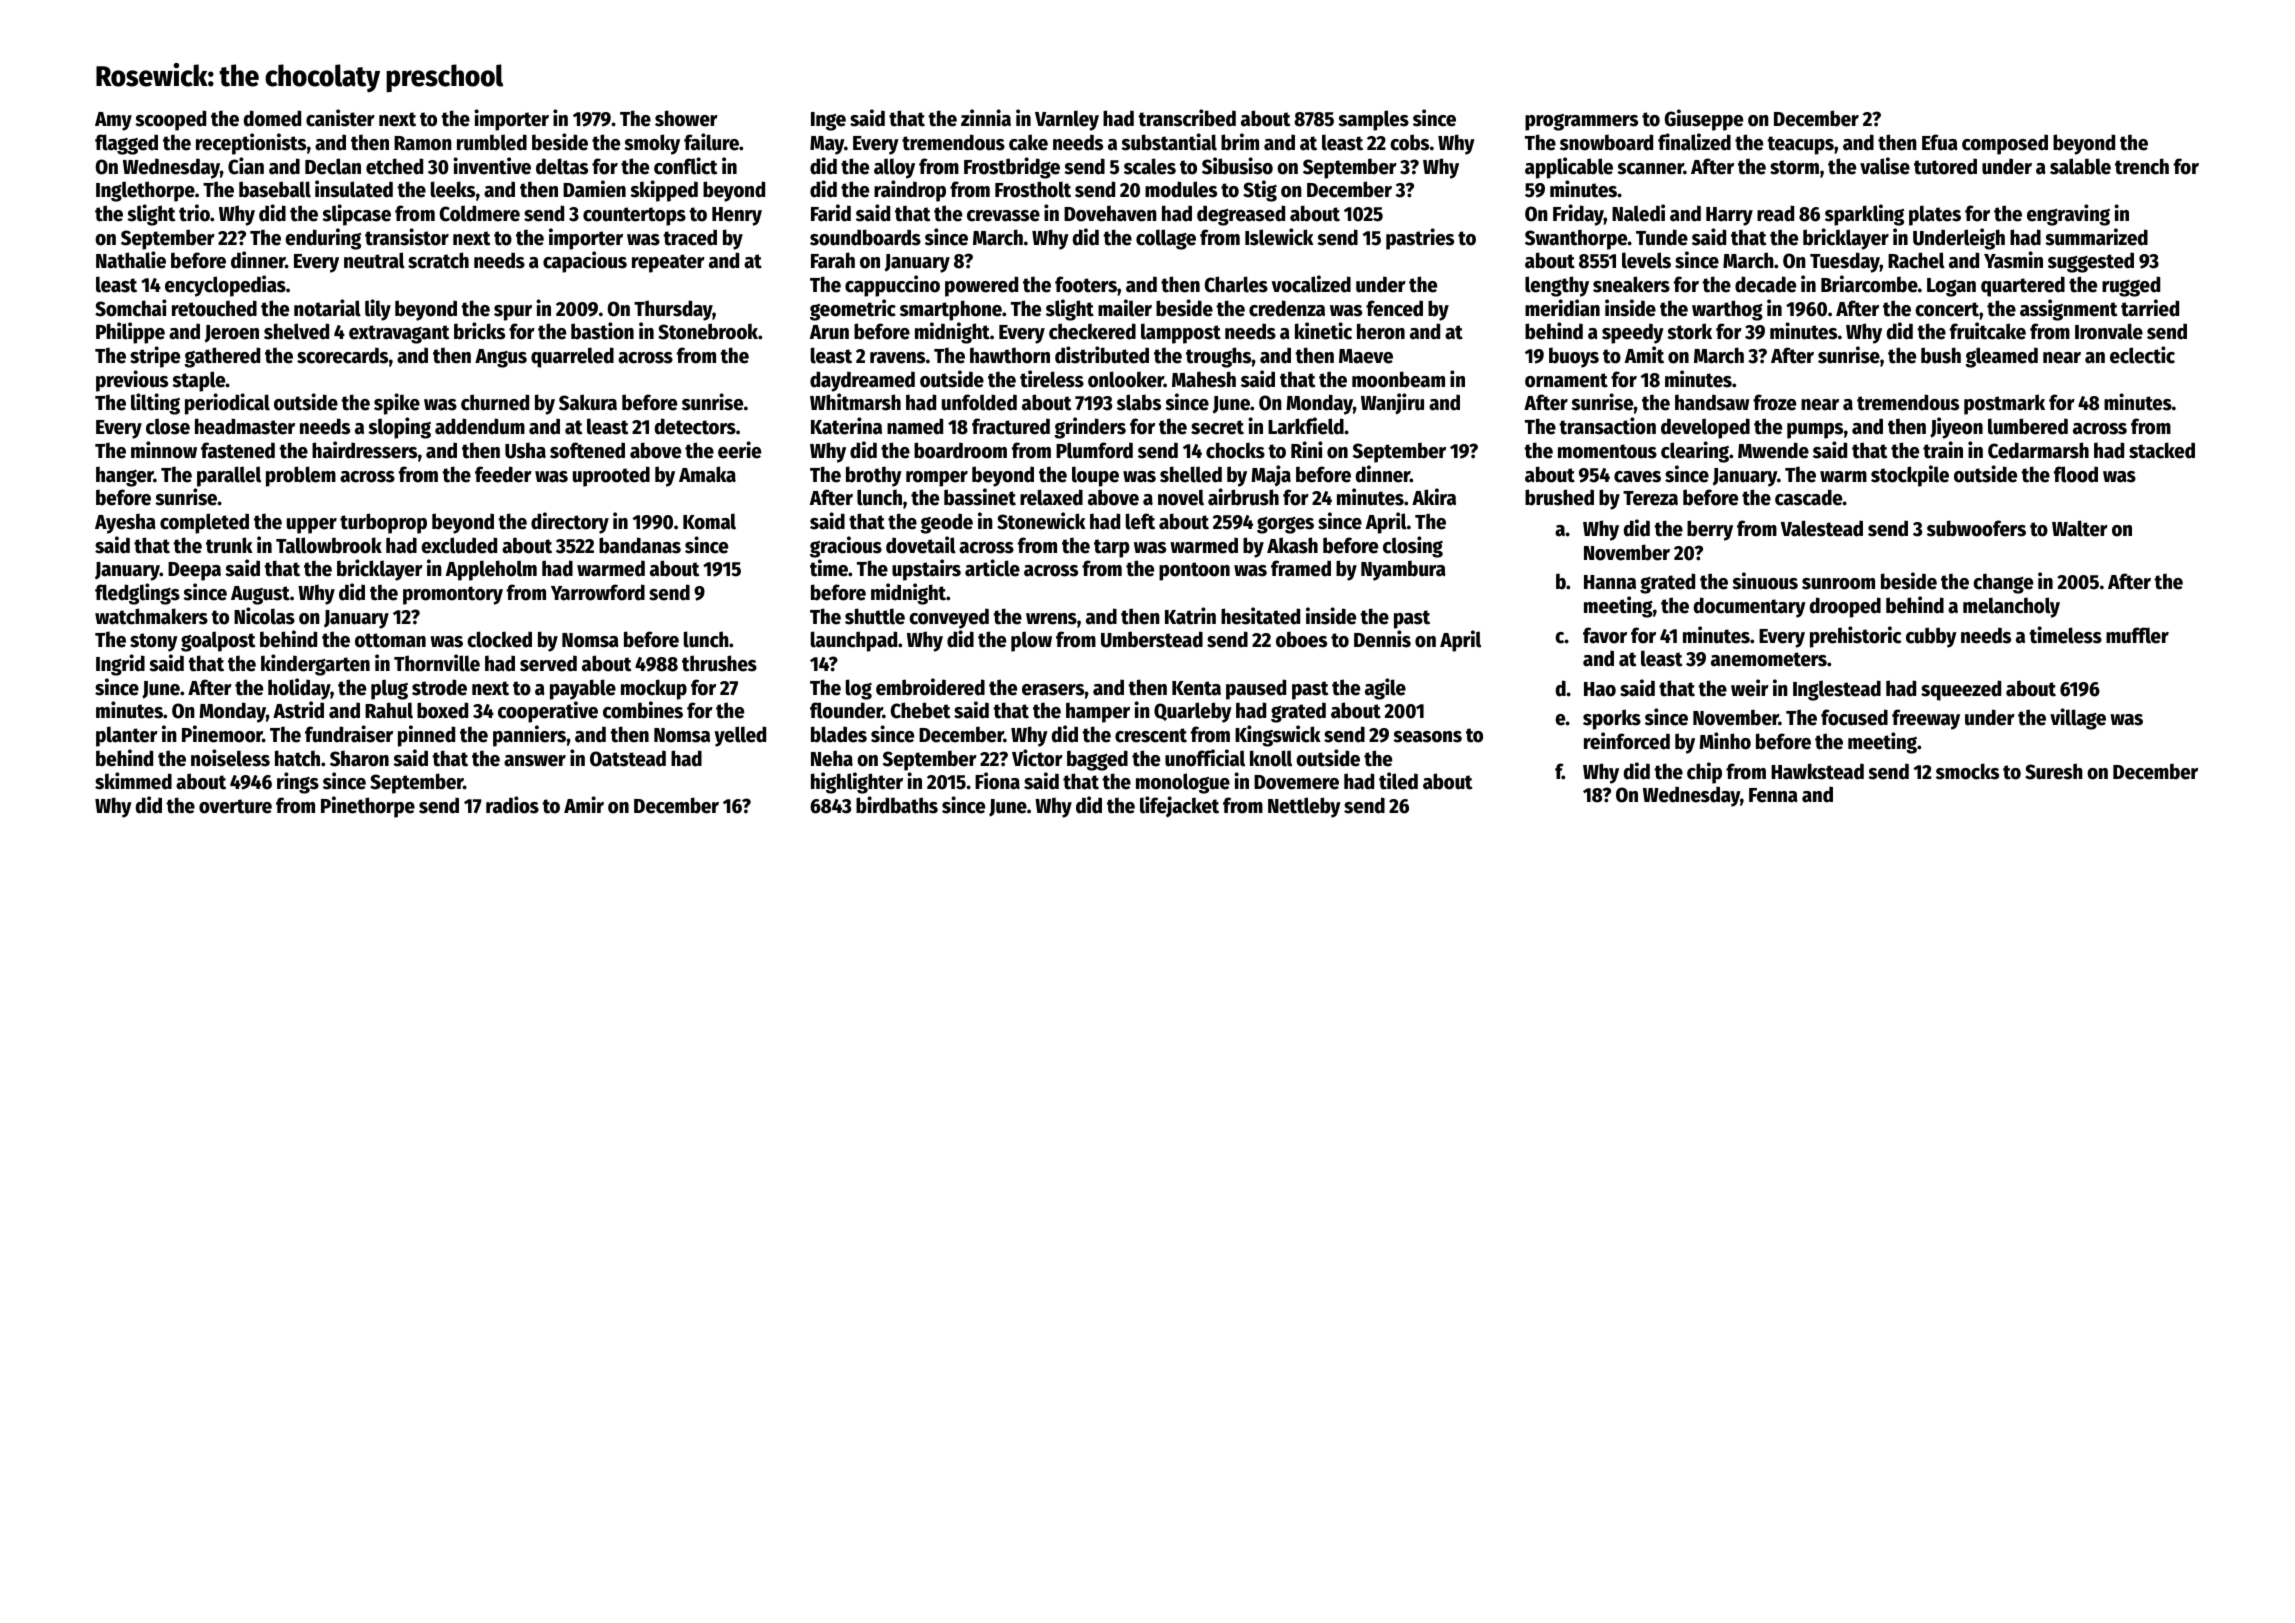 Image resolution: width=2295 pixels, height=1623 pixels. What do you see at coordinates (132, 381) in the image?
I see `previous` at bounding box center [132, 381].
